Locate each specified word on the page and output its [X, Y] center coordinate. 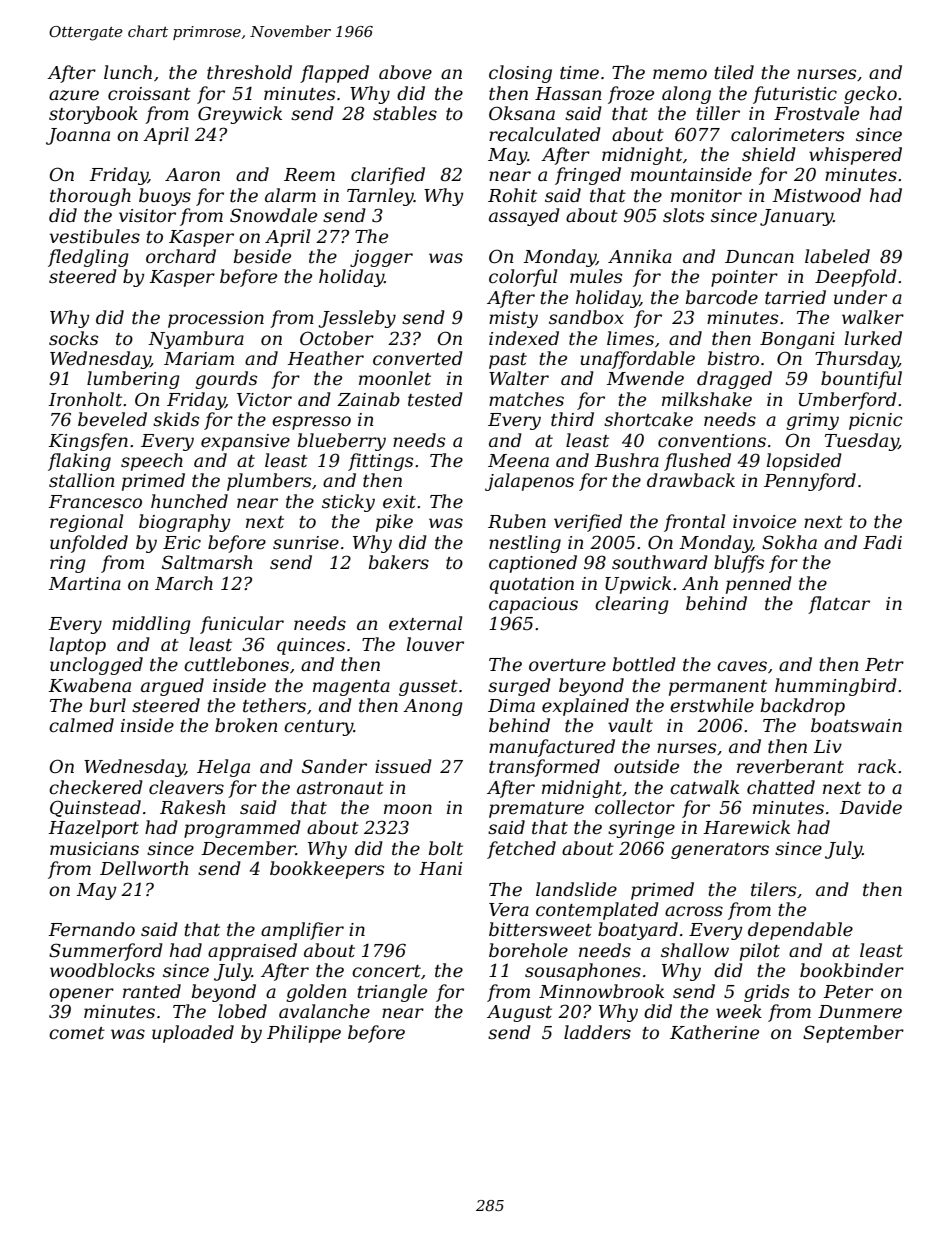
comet [77, 1033]
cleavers [186, 787]
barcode [722, 297]
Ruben [517, 521]
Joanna [78, 136]
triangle [392, 993]
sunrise [306, 543]
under [860, 297]
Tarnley [380, 197]
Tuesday [862, 442]
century [318, 728]
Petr [884, 665]
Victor [264, 400]
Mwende [645, 378]
